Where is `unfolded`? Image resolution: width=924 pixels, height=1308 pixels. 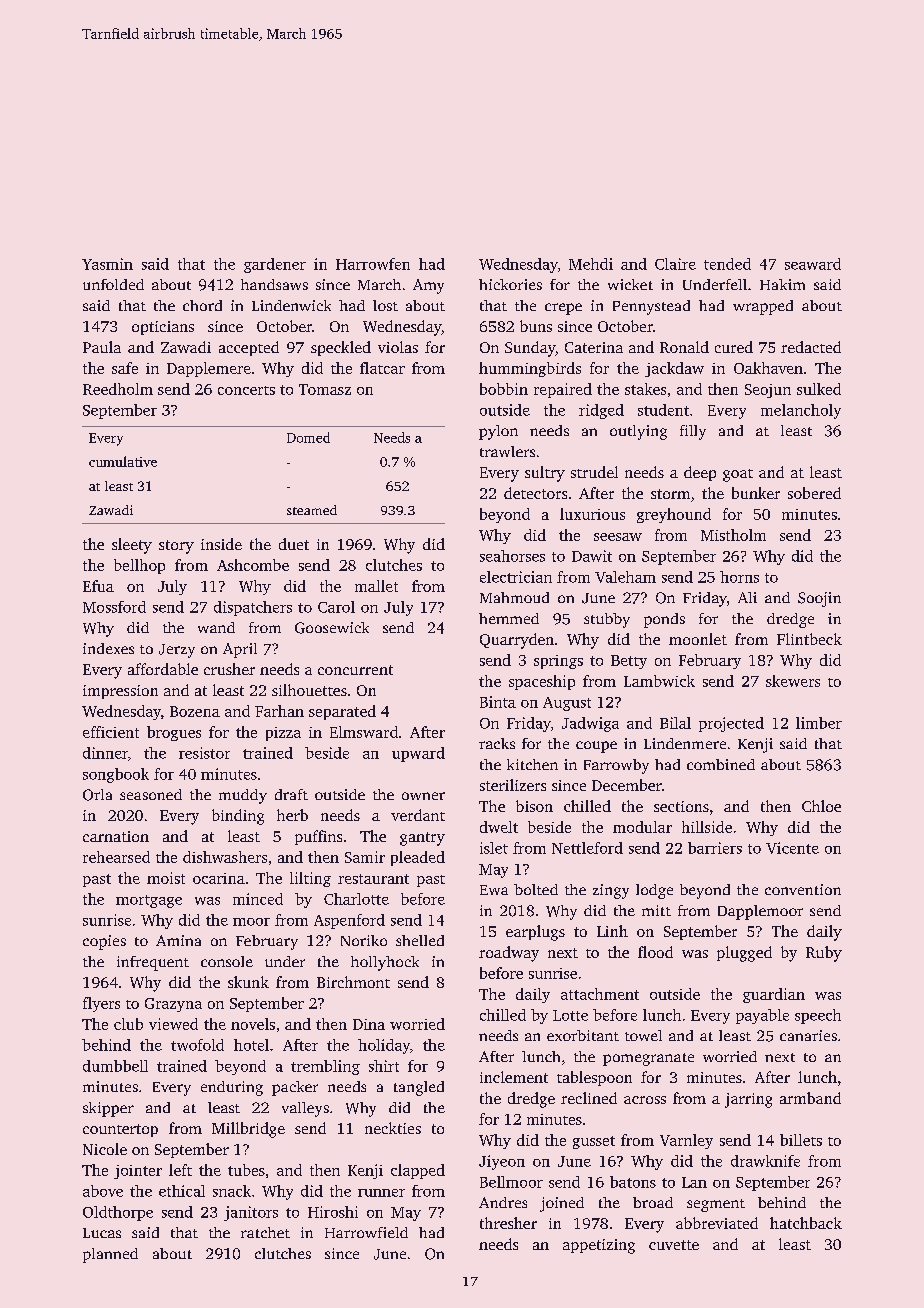 unfolded is located at coordinates (113, 284).
